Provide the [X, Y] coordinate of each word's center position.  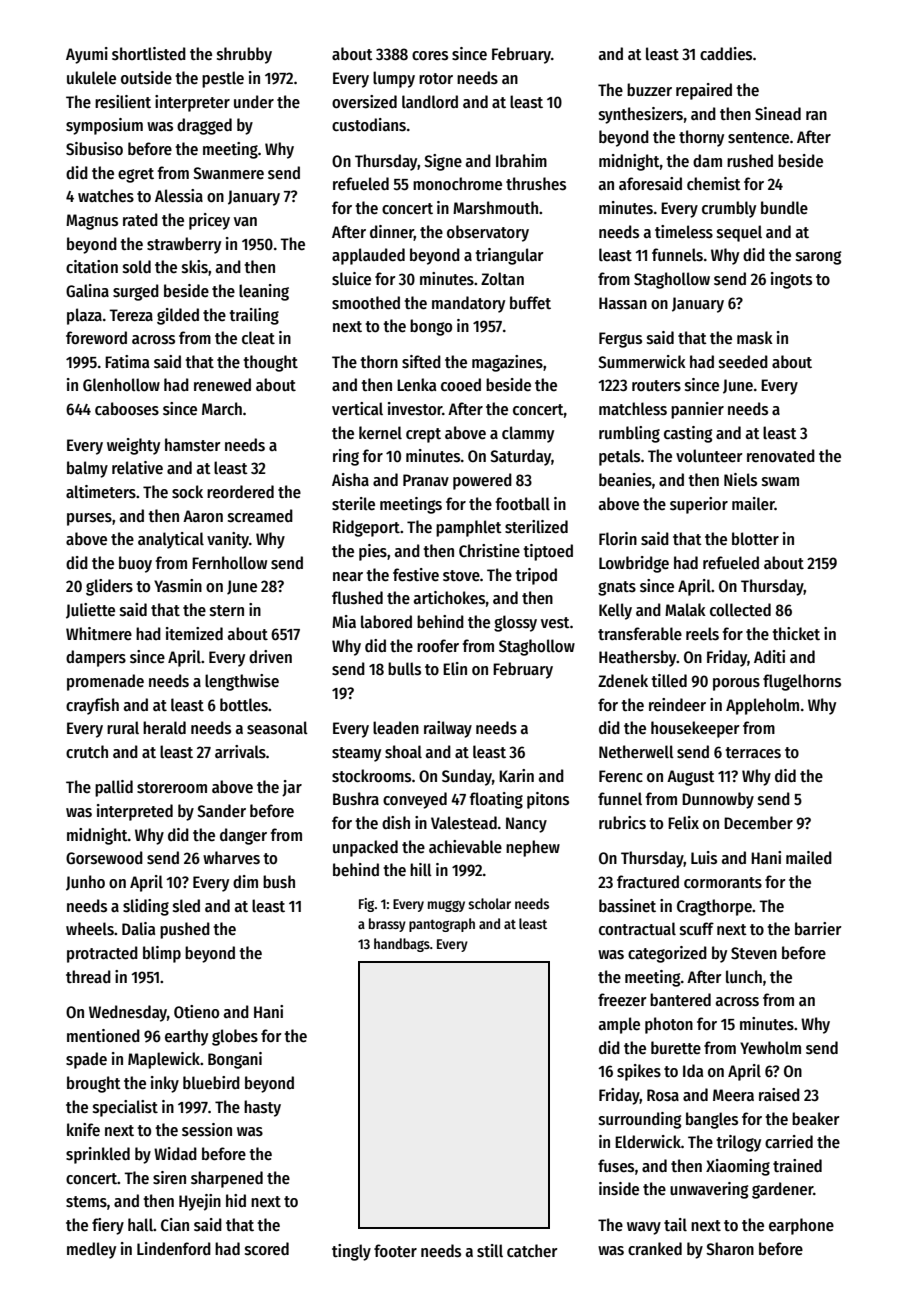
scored [267, 1249]
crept [423, 435]
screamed [260, 516]
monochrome [457, 184]
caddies [726, 54]
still [490, 1251]
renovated [781, 456]
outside [146, 78]
